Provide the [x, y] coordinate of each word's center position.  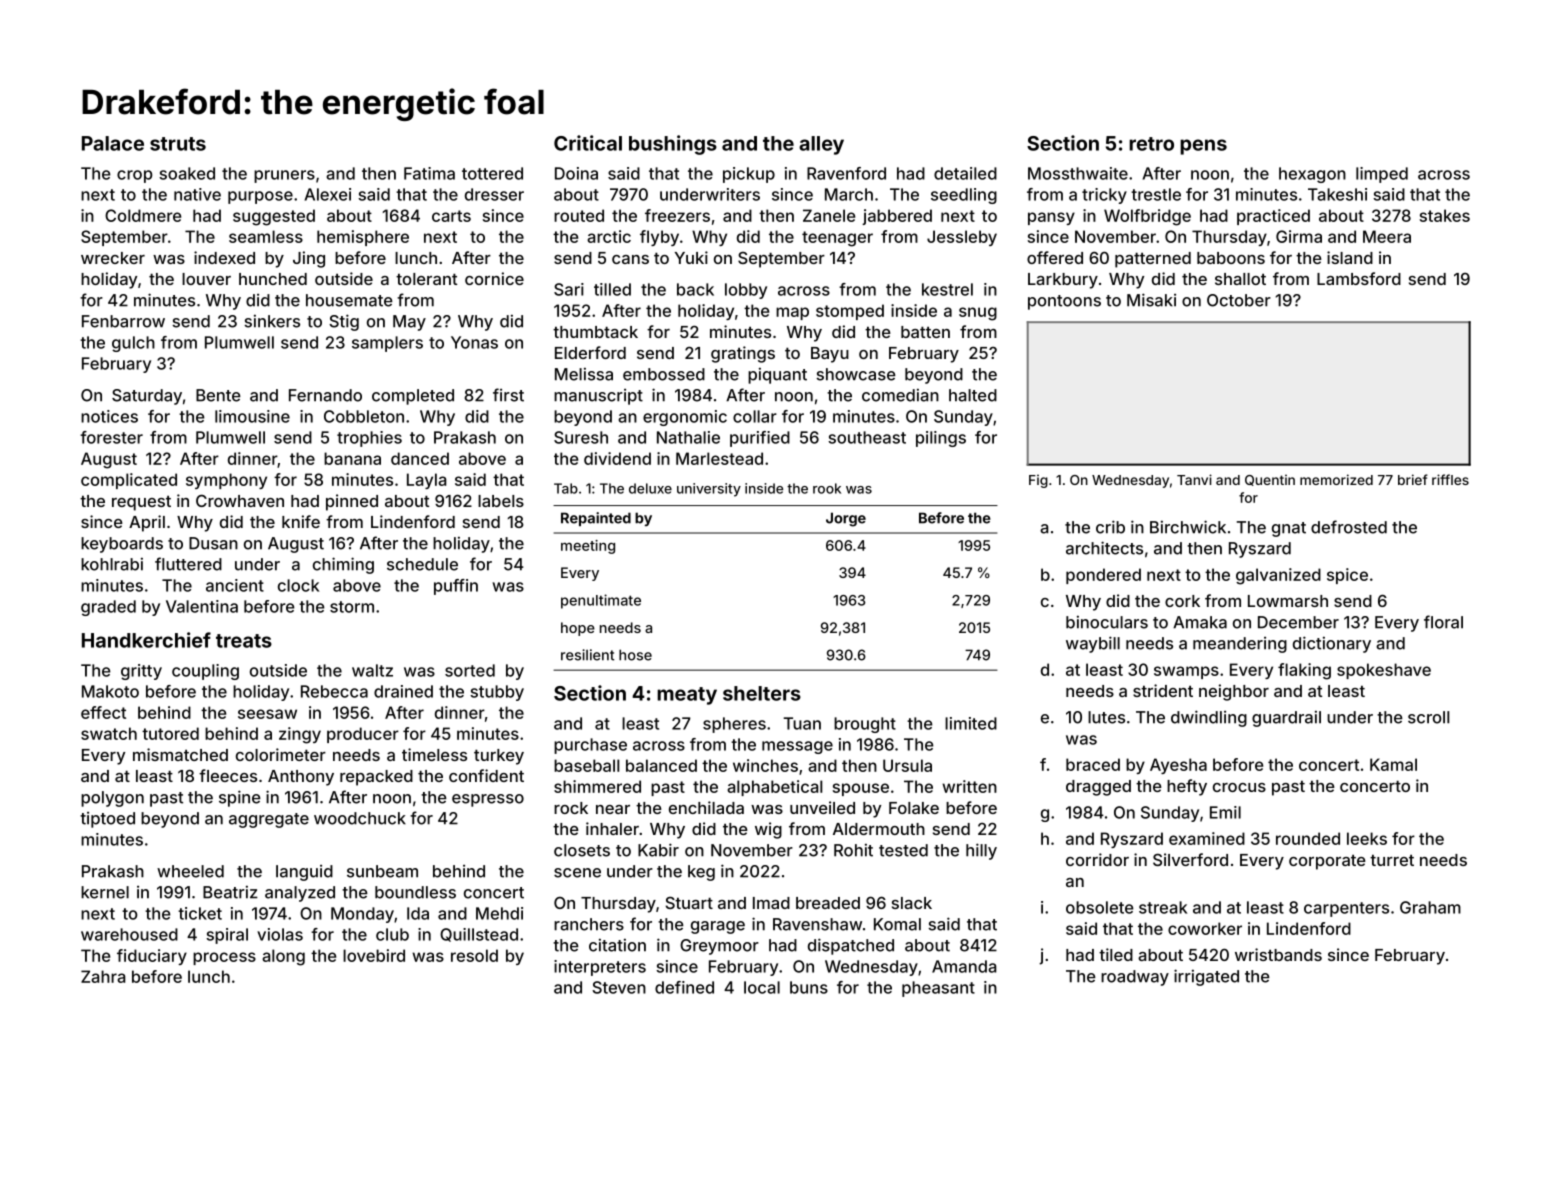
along [283, 957]
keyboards [122, 545]
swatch [109, 733]
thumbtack [595, 332]
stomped [850, 312]
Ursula [907, 765]
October [1239, 300]
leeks [1367, 838]
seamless [266, 236]
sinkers [272, 321]
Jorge [846, 519]
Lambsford [1359, 278]
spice [1347, 576]
